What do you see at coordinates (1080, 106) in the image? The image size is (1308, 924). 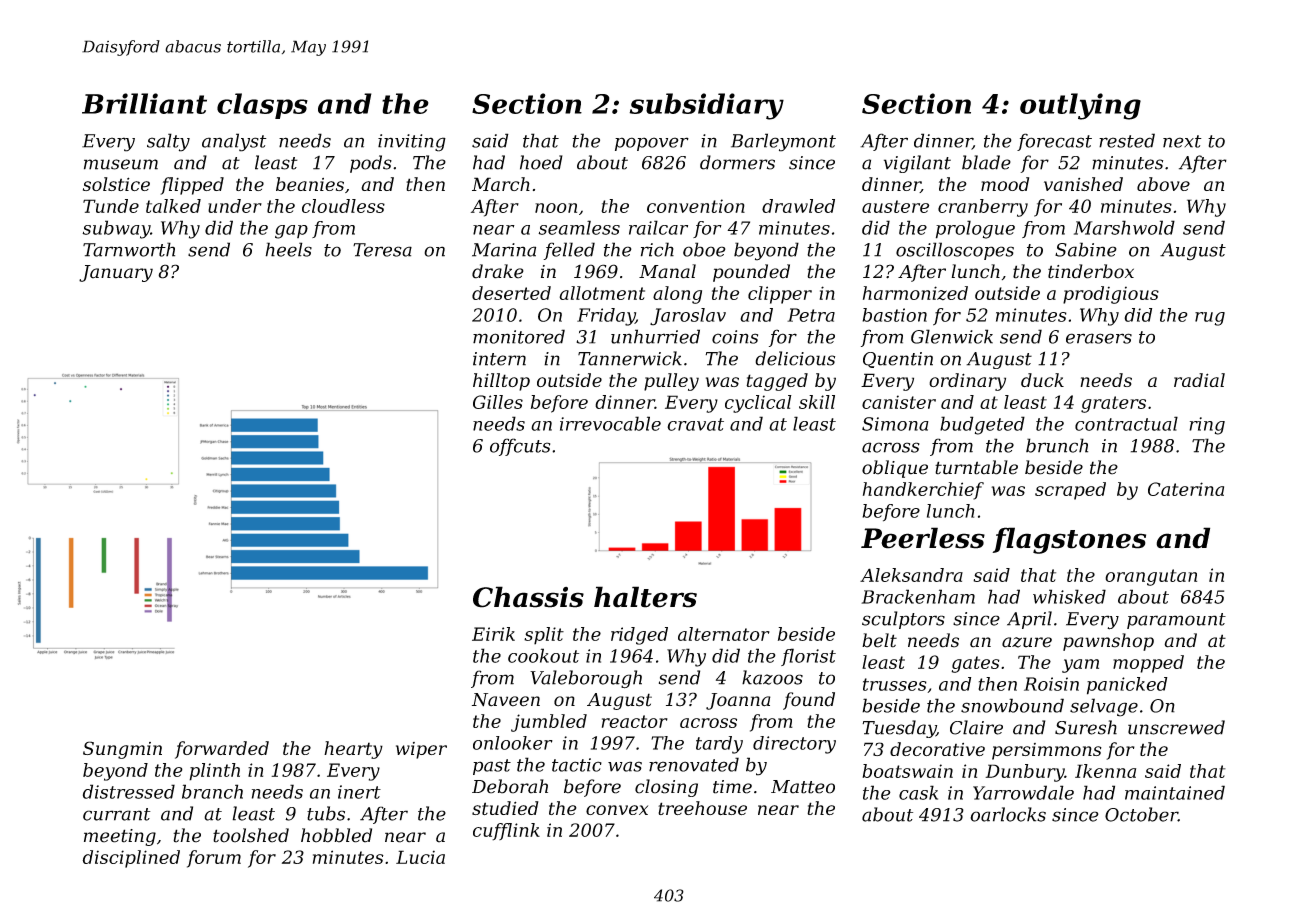 I see `outlying` at bounding box center [1080, 106].
